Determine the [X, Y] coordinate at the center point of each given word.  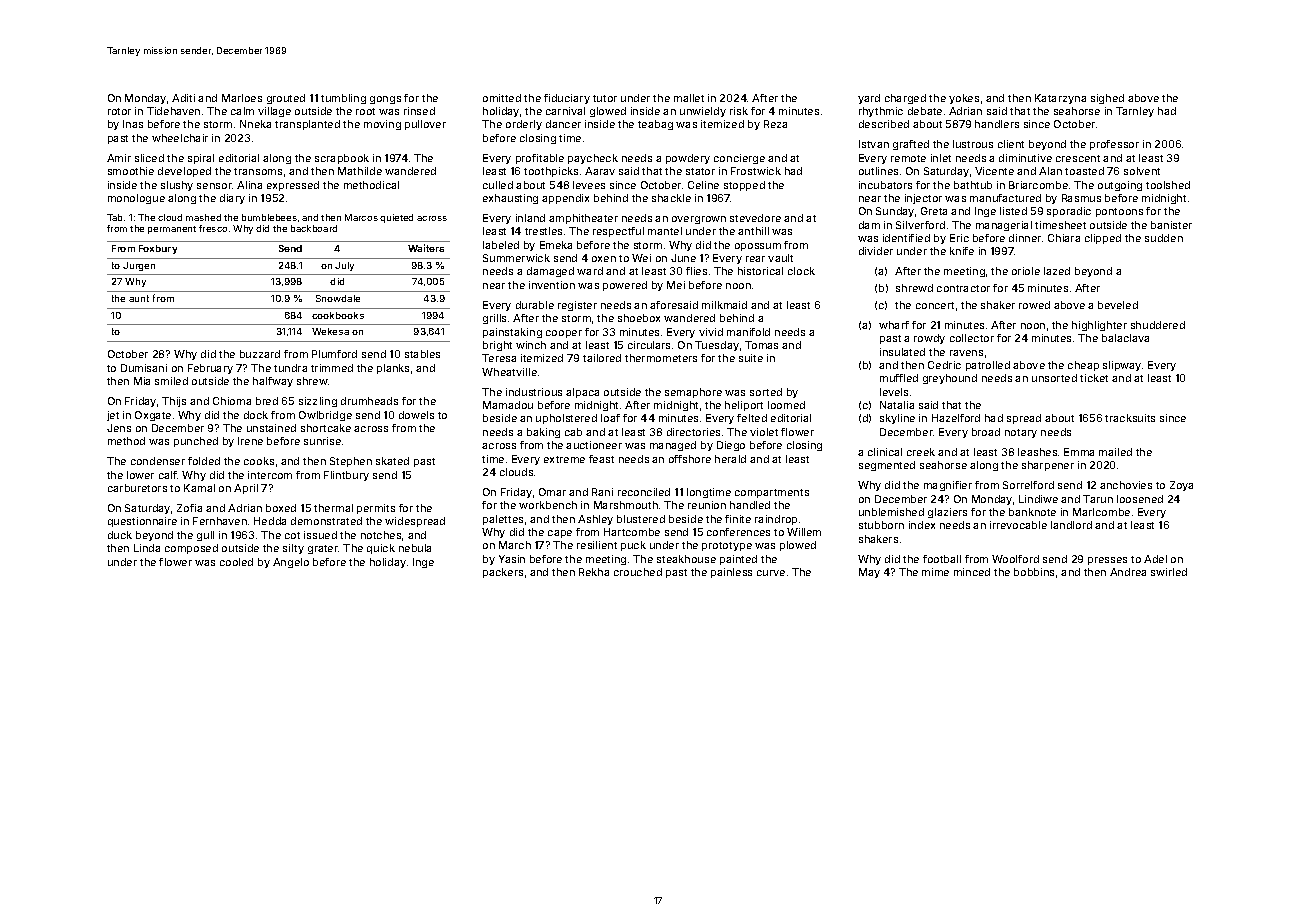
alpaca [582, 393]
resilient [597, 545]
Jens [119, 428]
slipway [1122, 366]
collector [972, 338]
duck [120, 535]
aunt [139, 298]
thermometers [661, 358]
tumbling [343, 99]
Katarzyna [1060, 99]
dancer [563, 124]
